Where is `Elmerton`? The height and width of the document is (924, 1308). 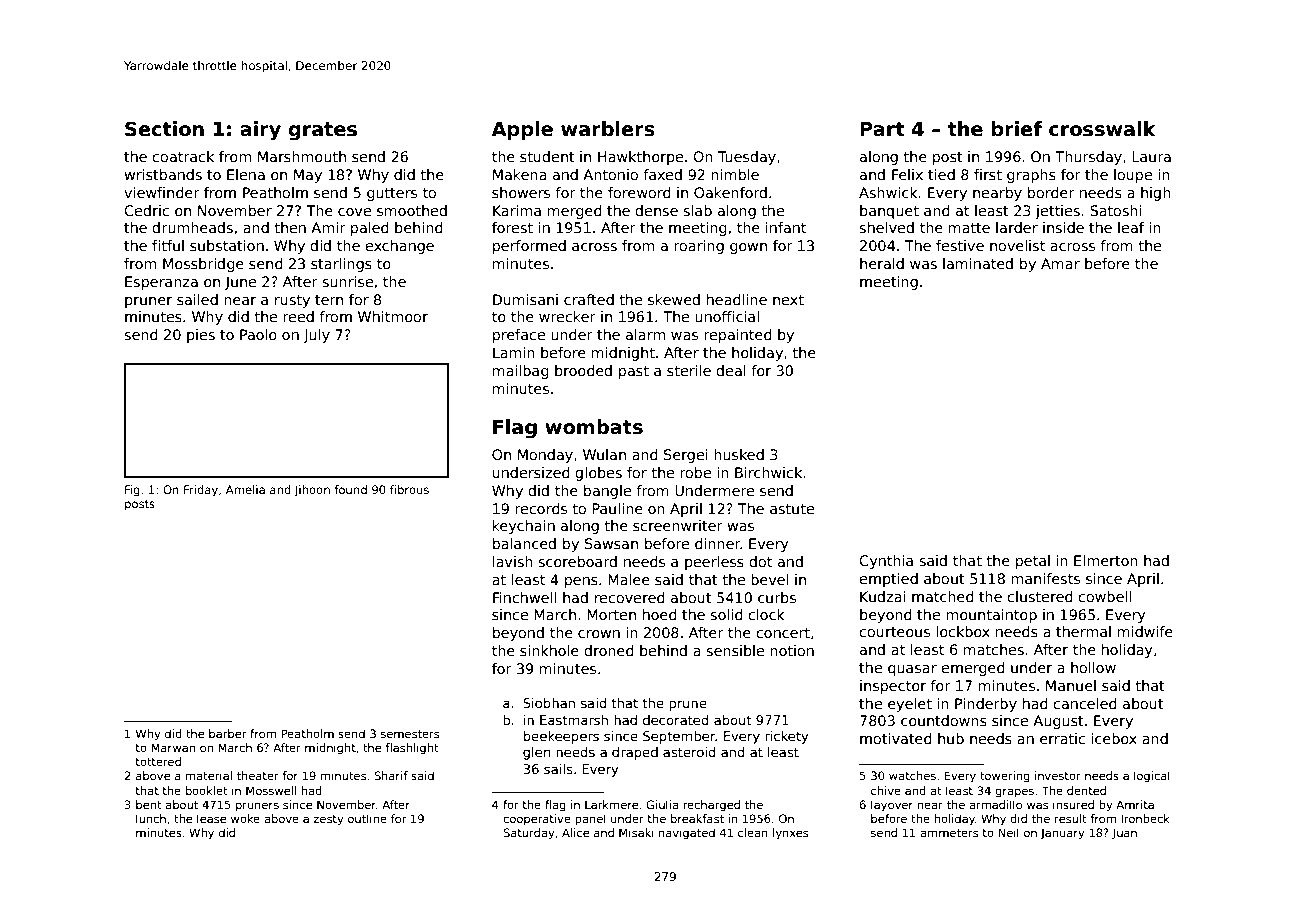 Elmerton is located at coordinates (1106, 560).
